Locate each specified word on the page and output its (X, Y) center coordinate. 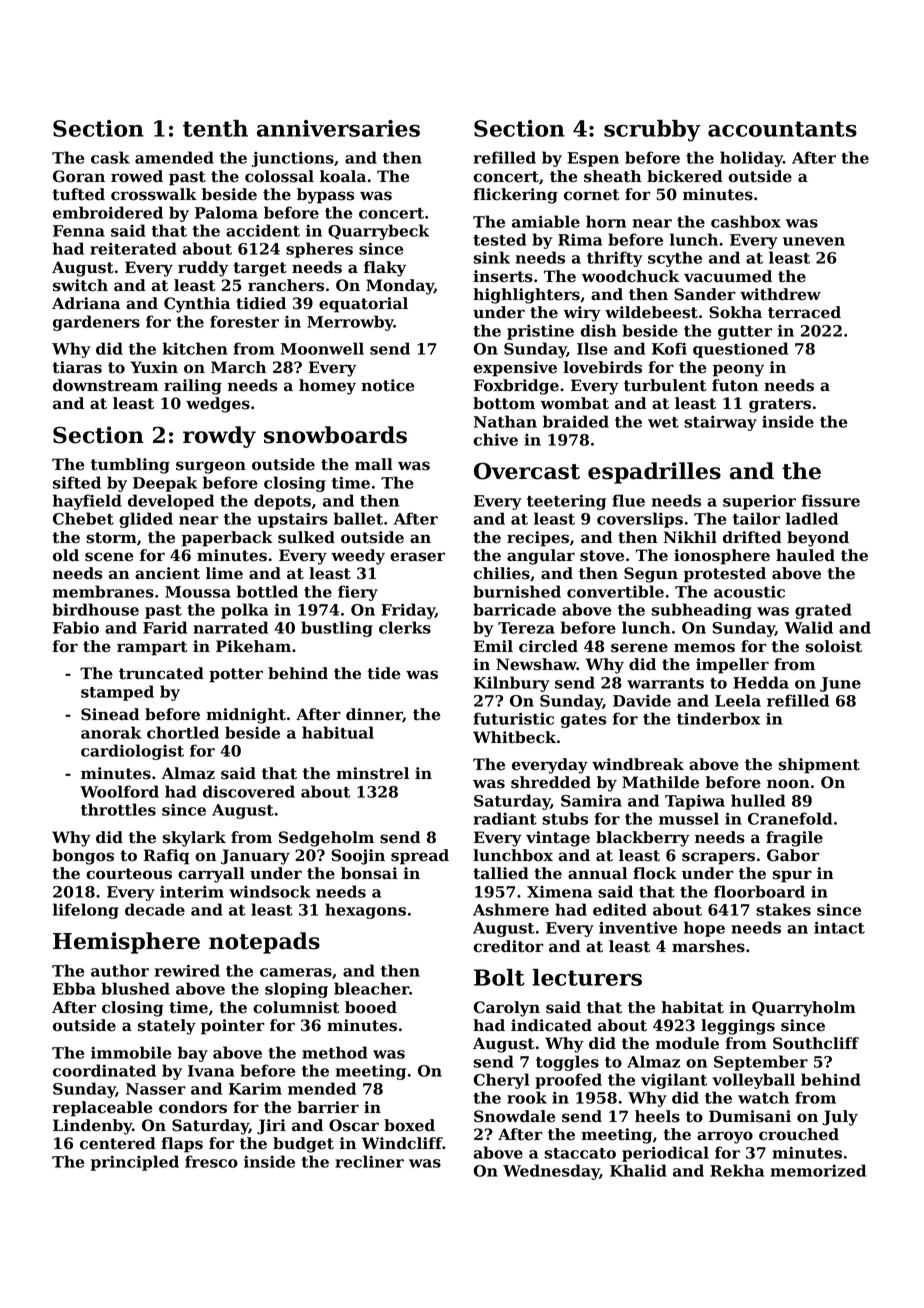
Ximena (559, 892)
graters (780, 405)
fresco (211, 1161)
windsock (270, 891)
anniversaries (338, 128)
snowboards (335, 435)
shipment (819, 766)
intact (839, 927)
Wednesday (551, 1172)
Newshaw (536, 664)
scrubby (652, 131)
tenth (215, 128)
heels (657, 1116)
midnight (246, 716)
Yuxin (154, 367)
